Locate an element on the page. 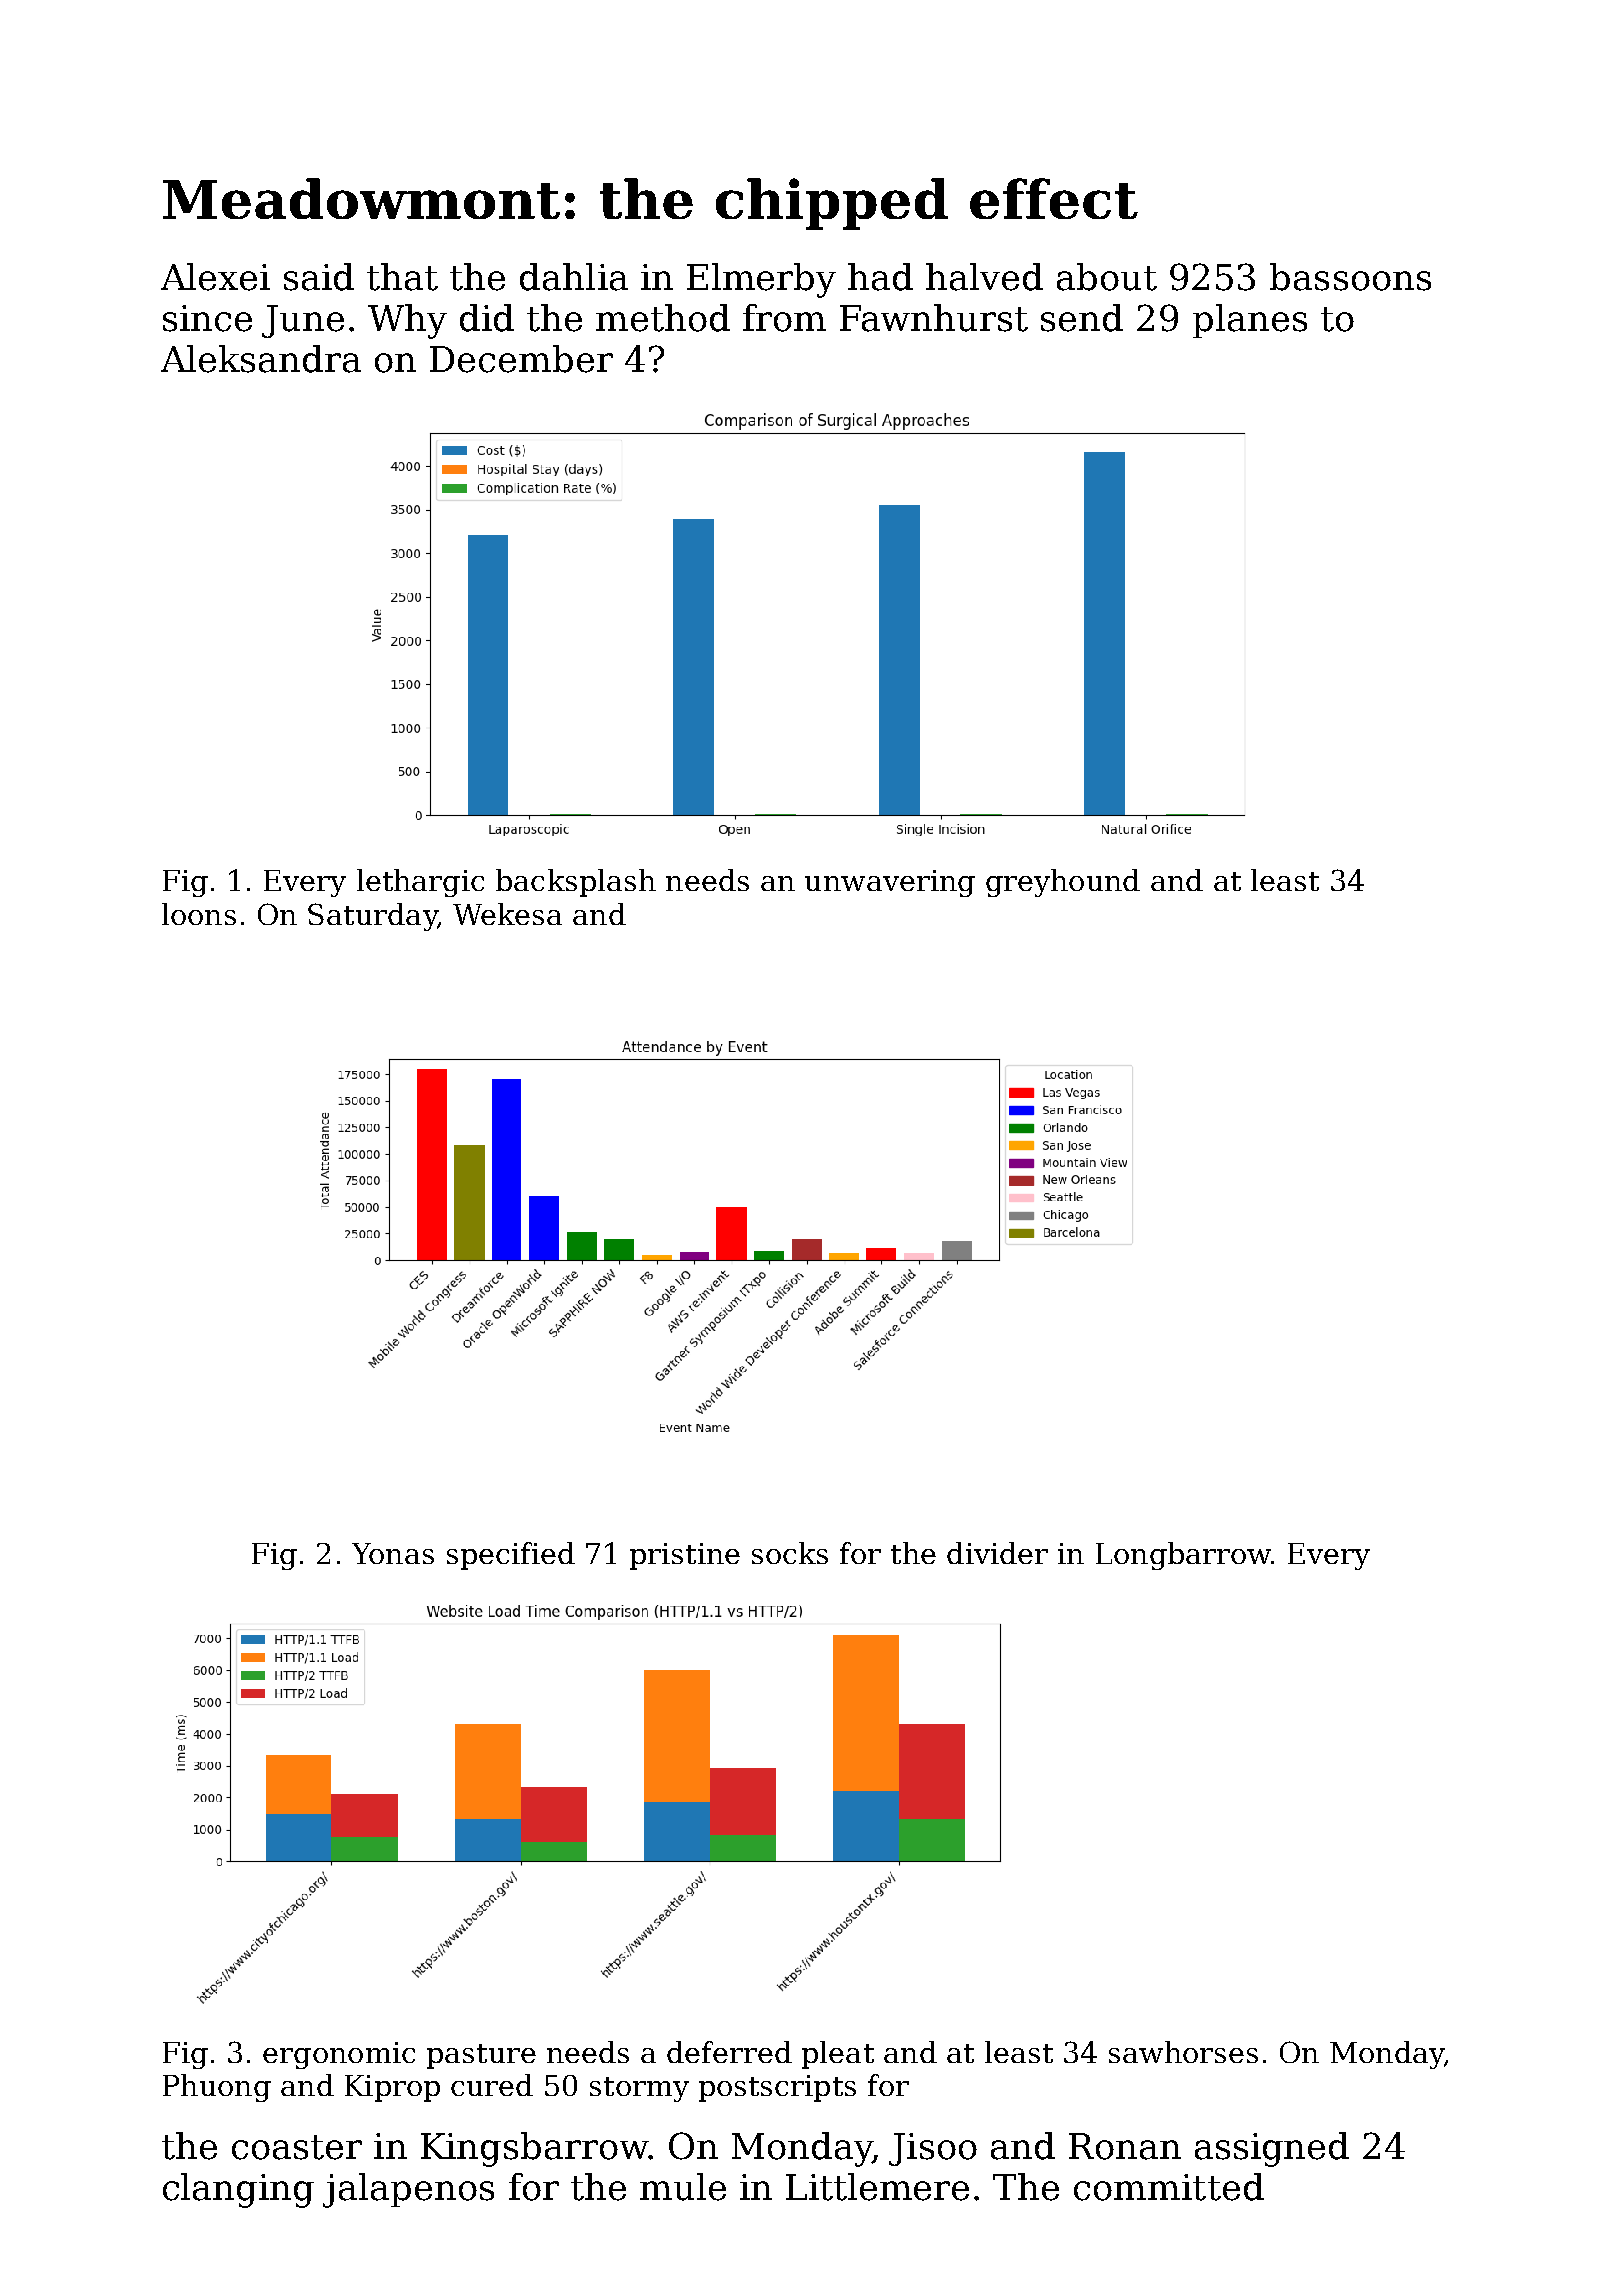 The width and height of the image is (1620, 2292). method is located at coordinates (663, 318).
